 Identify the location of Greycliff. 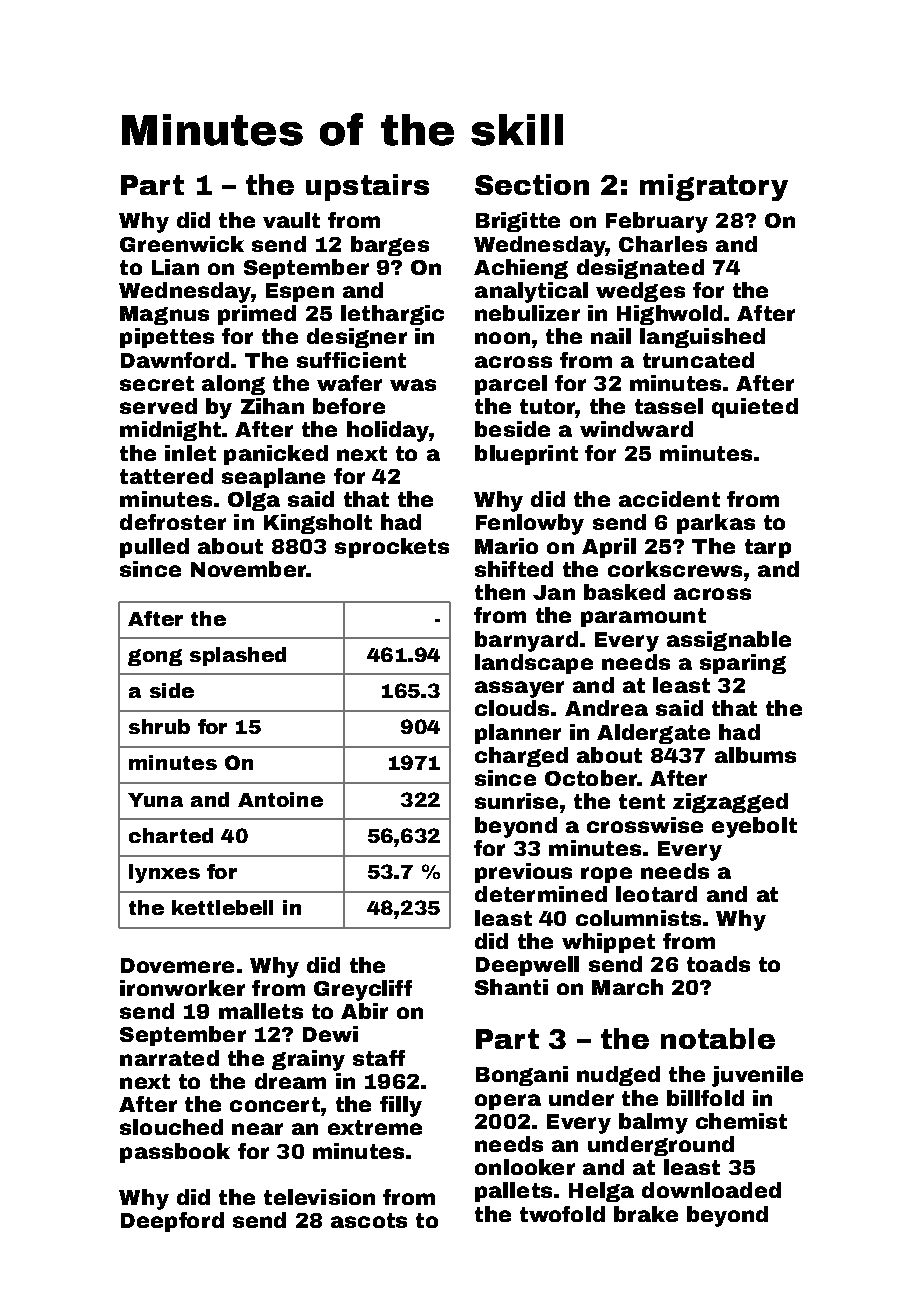
(363, 990).
